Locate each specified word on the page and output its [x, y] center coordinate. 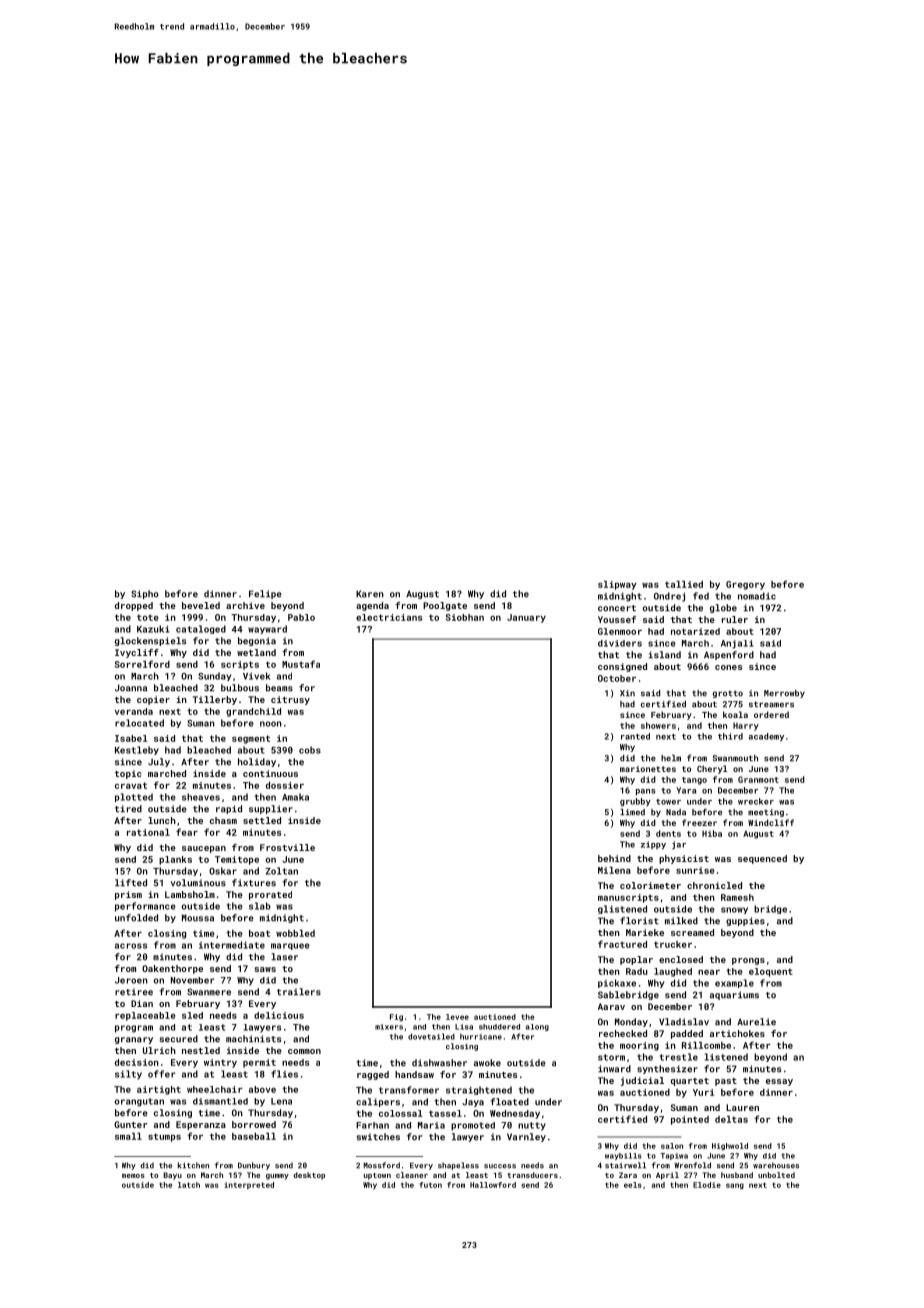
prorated [270, 895]
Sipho [145, 594]
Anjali [737, 644]
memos [133, 1176]
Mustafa [301, 664]
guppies [745, 921]
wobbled [295, 933]
